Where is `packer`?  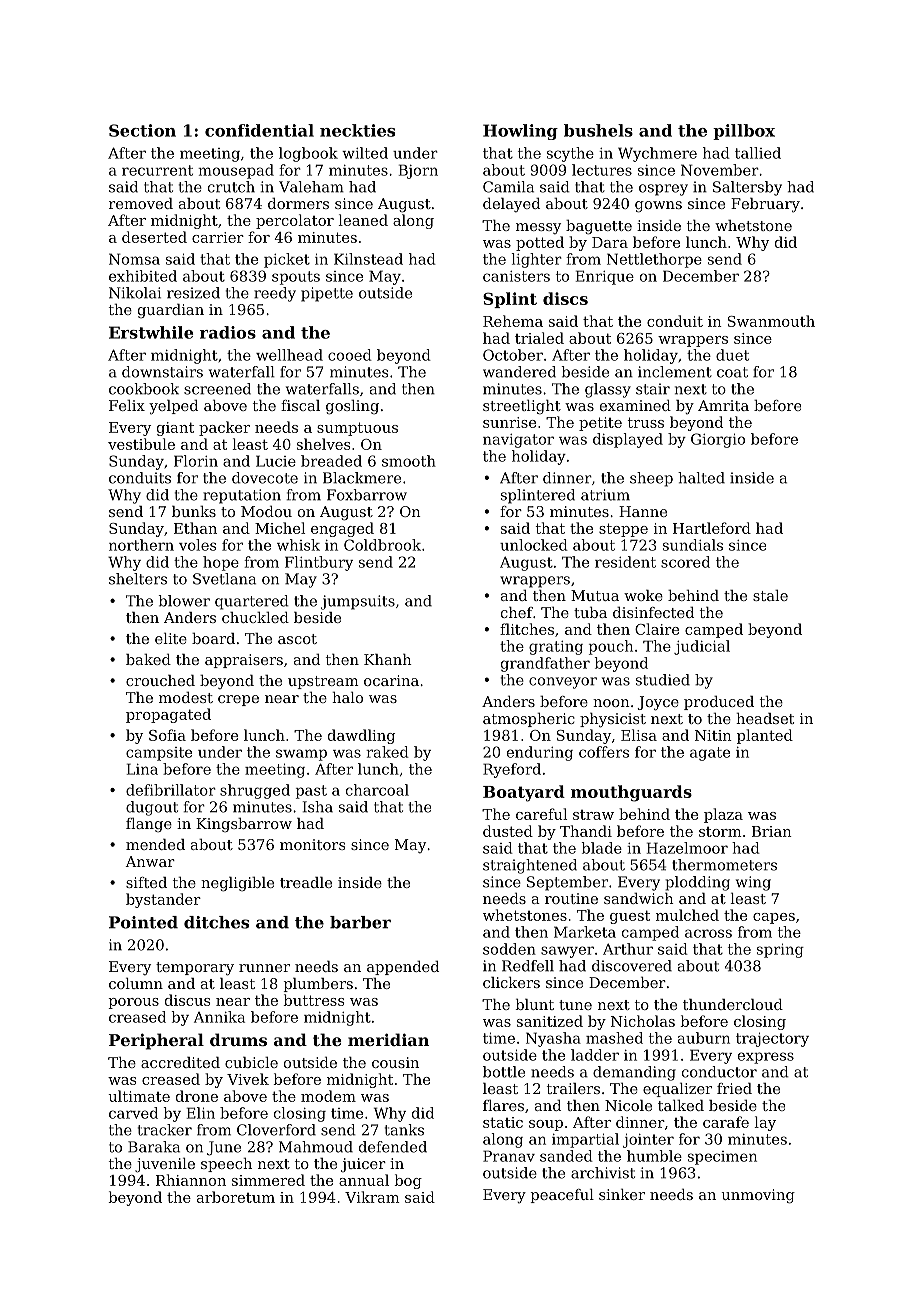
packer is located at coordinates (224, 428).
